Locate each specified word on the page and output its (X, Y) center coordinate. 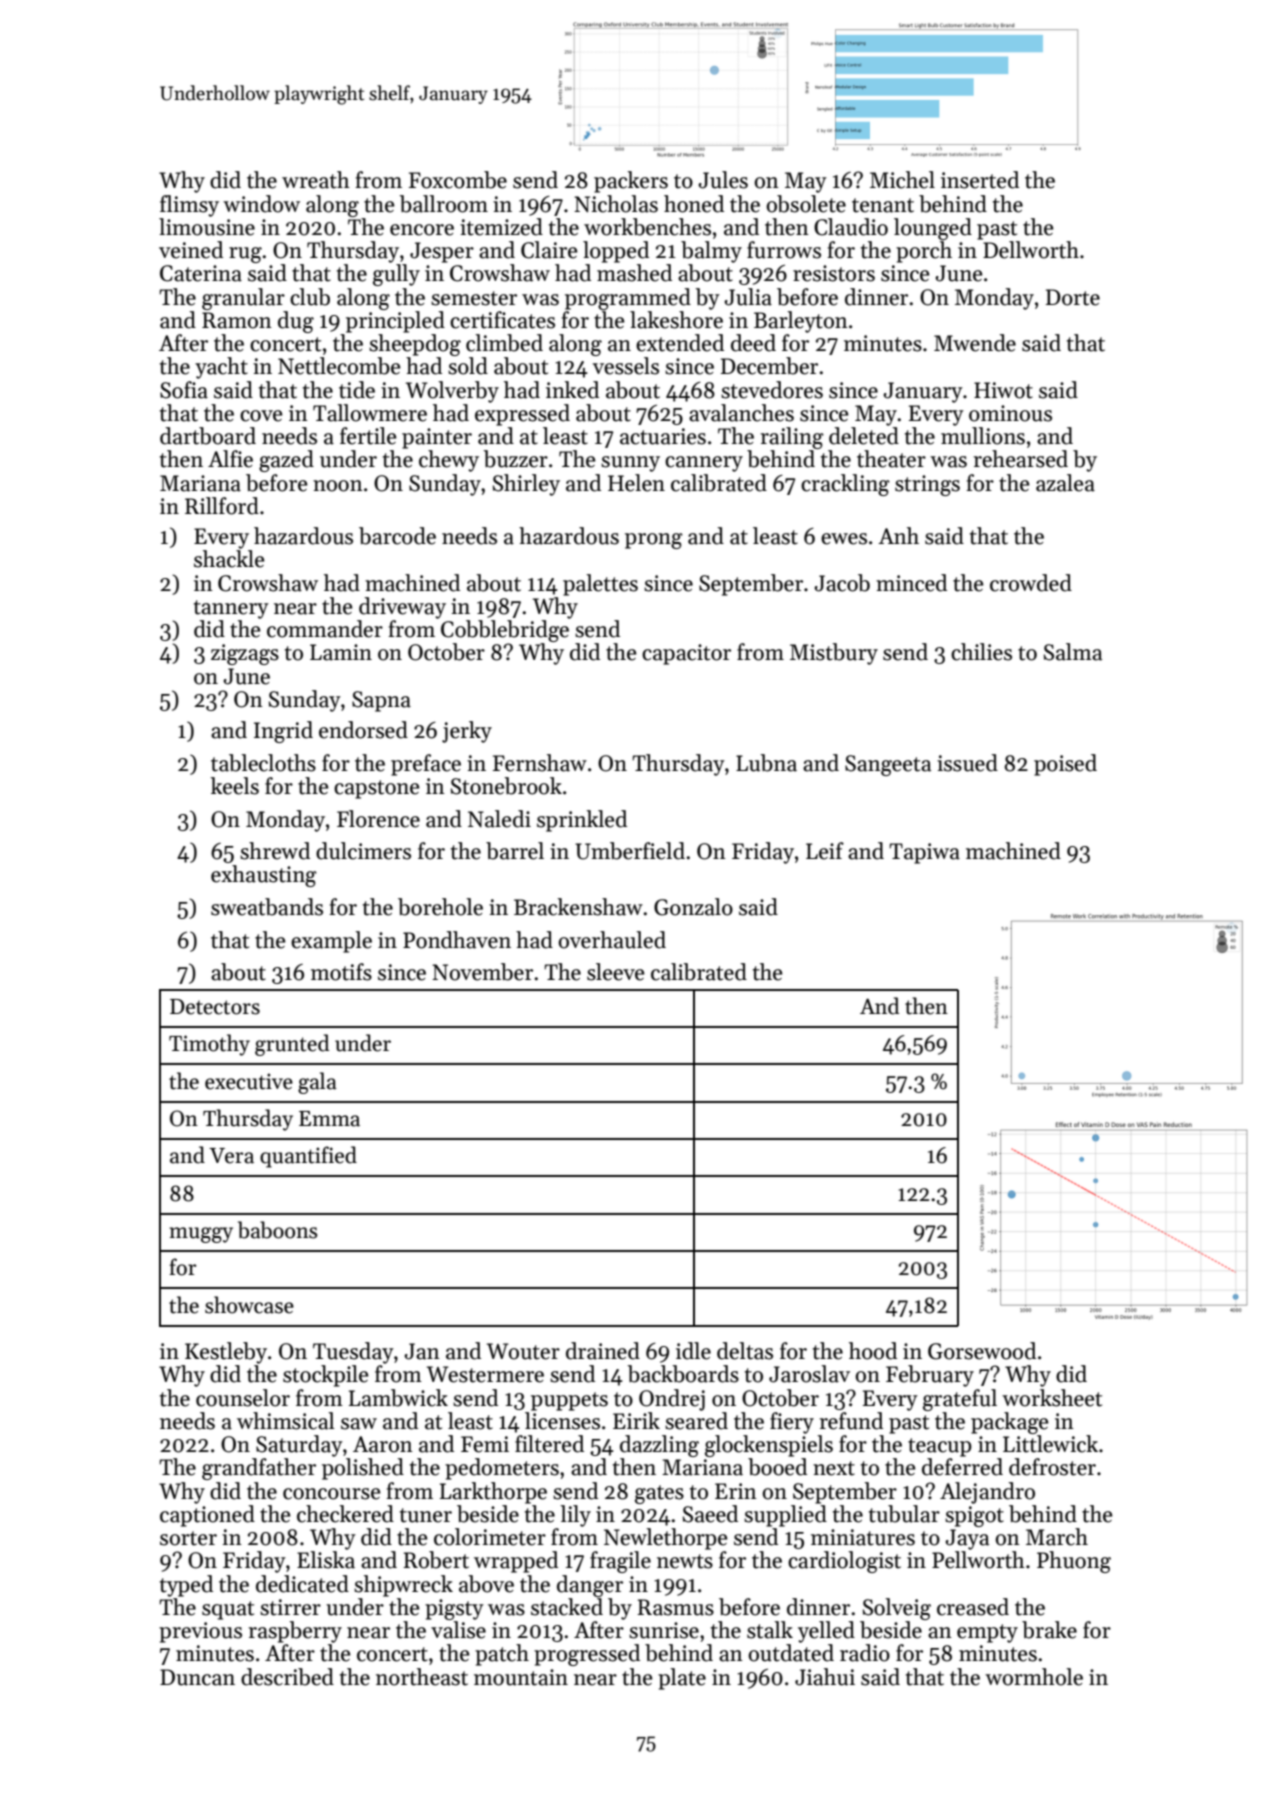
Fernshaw (540, 763)
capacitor (686, 654)
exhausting (264, 876)
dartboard (208, 436)
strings (927, 485)
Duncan (197, 1677)
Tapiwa (924, 853)
